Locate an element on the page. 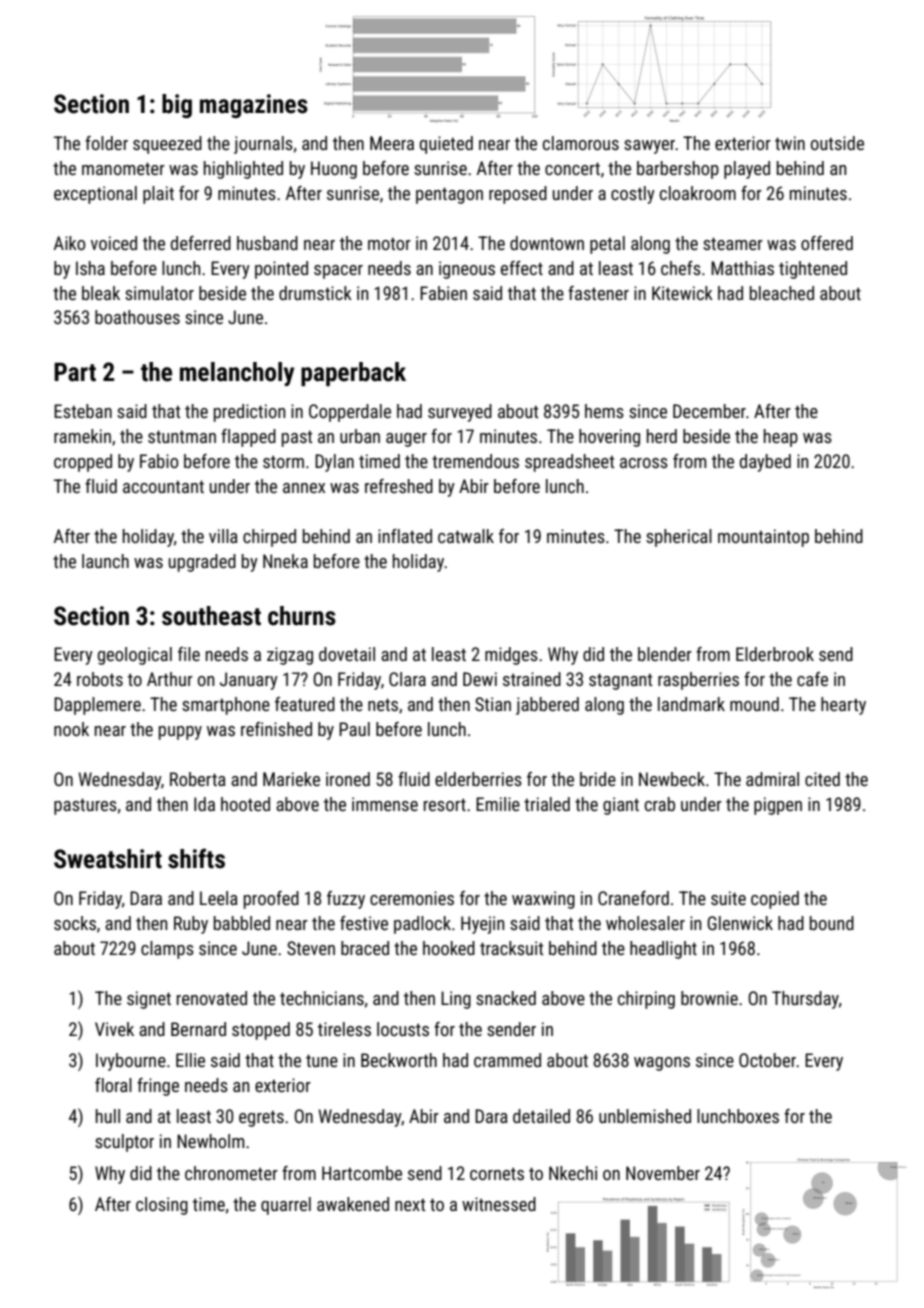  spherical is located at coordinates (679, 538).
